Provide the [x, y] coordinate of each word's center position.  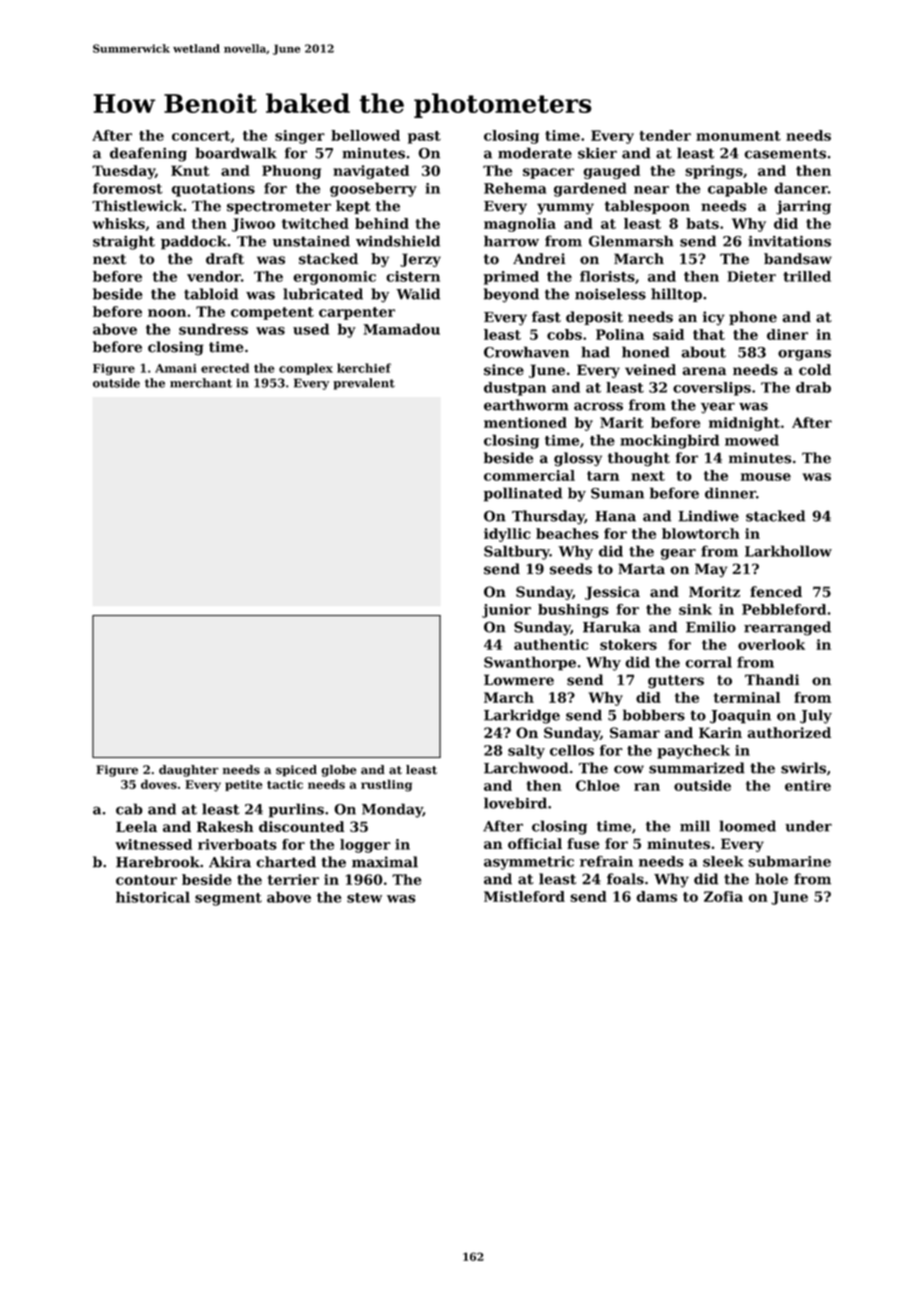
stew [364, 898]
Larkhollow [788, 551]
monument [738, 136]
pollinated [523, 494]
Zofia [723, 896]
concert [201, 136]
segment [228, 899]
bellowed [365, 135]
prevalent [364, 384]
